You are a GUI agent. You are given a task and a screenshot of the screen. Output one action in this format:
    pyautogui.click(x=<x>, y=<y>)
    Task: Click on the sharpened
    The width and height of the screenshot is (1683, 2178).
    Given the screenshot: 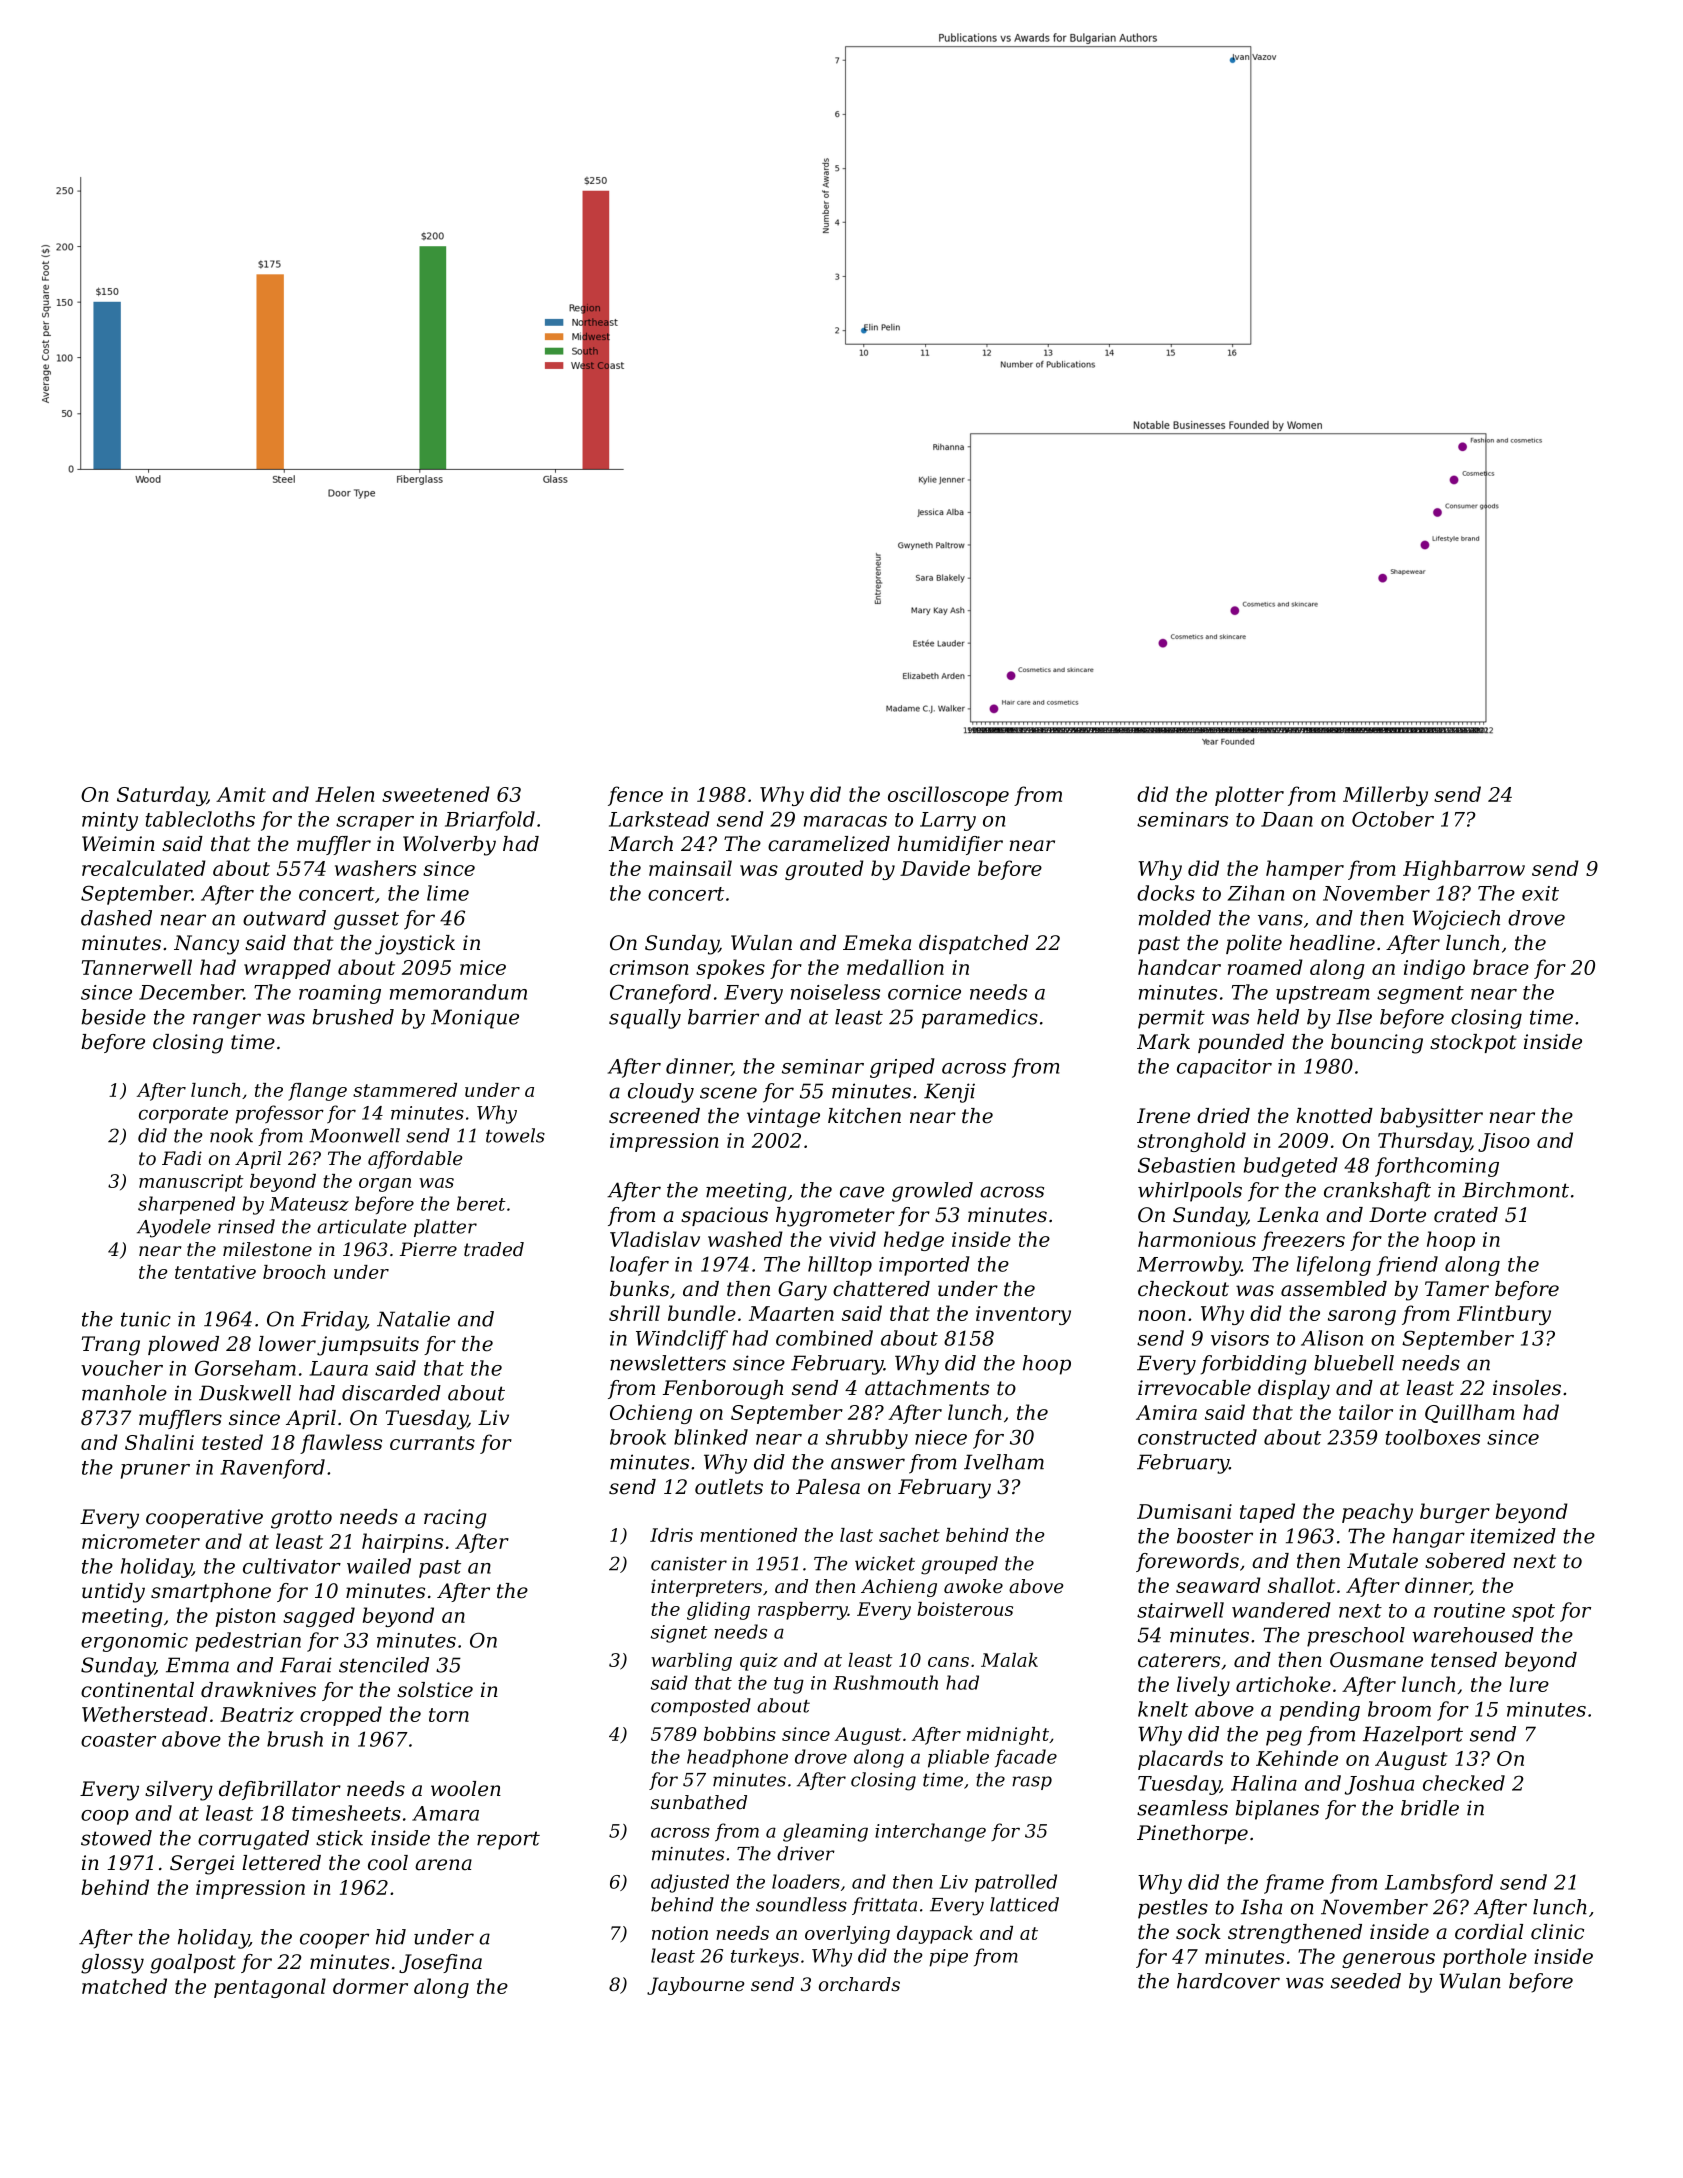 What is the action you would take?
    pyautogui.click(x=186, y=1205)
